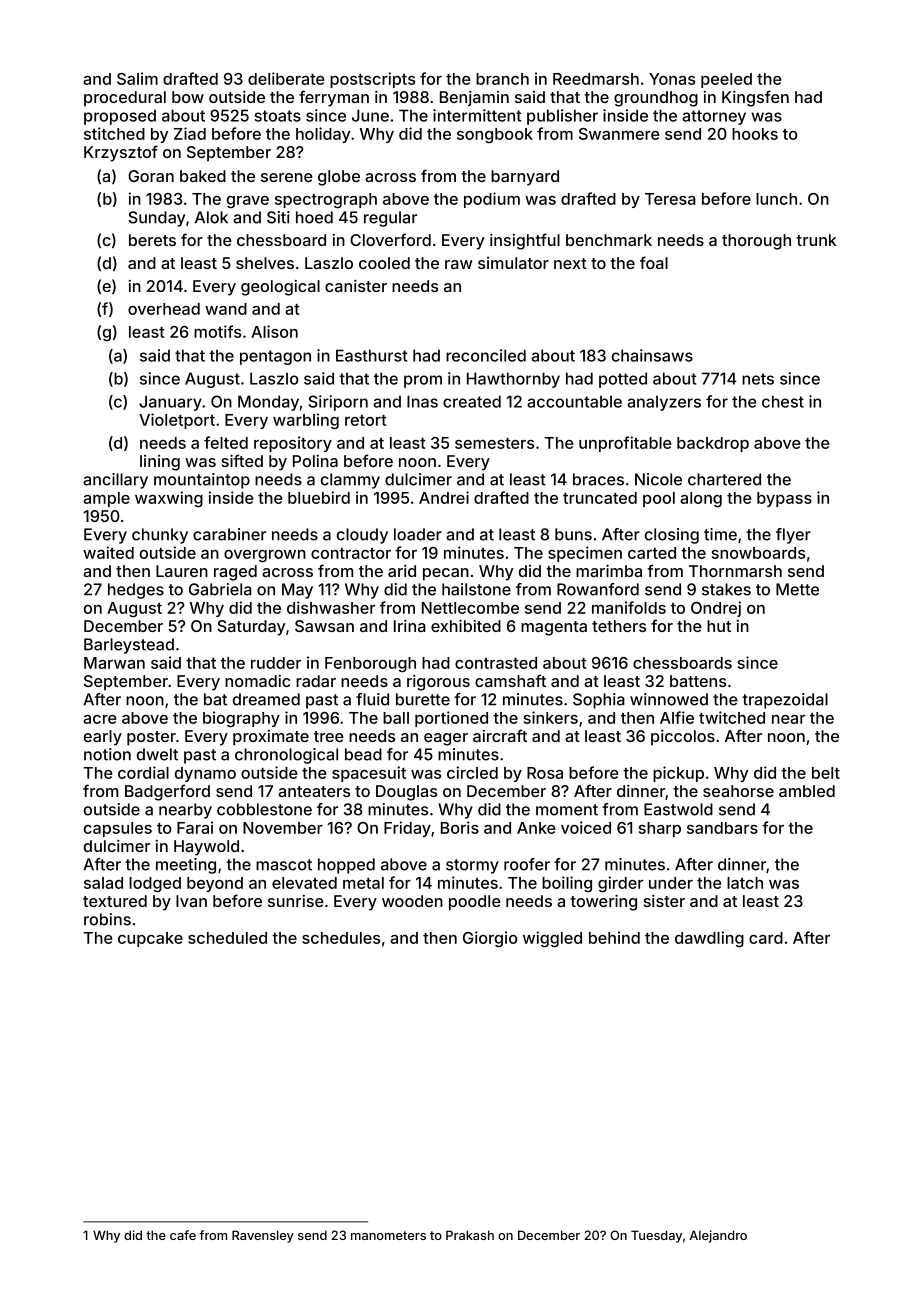 This screenshot has height=1314, width=924. I want to click on magenta, so click(554, 628).
